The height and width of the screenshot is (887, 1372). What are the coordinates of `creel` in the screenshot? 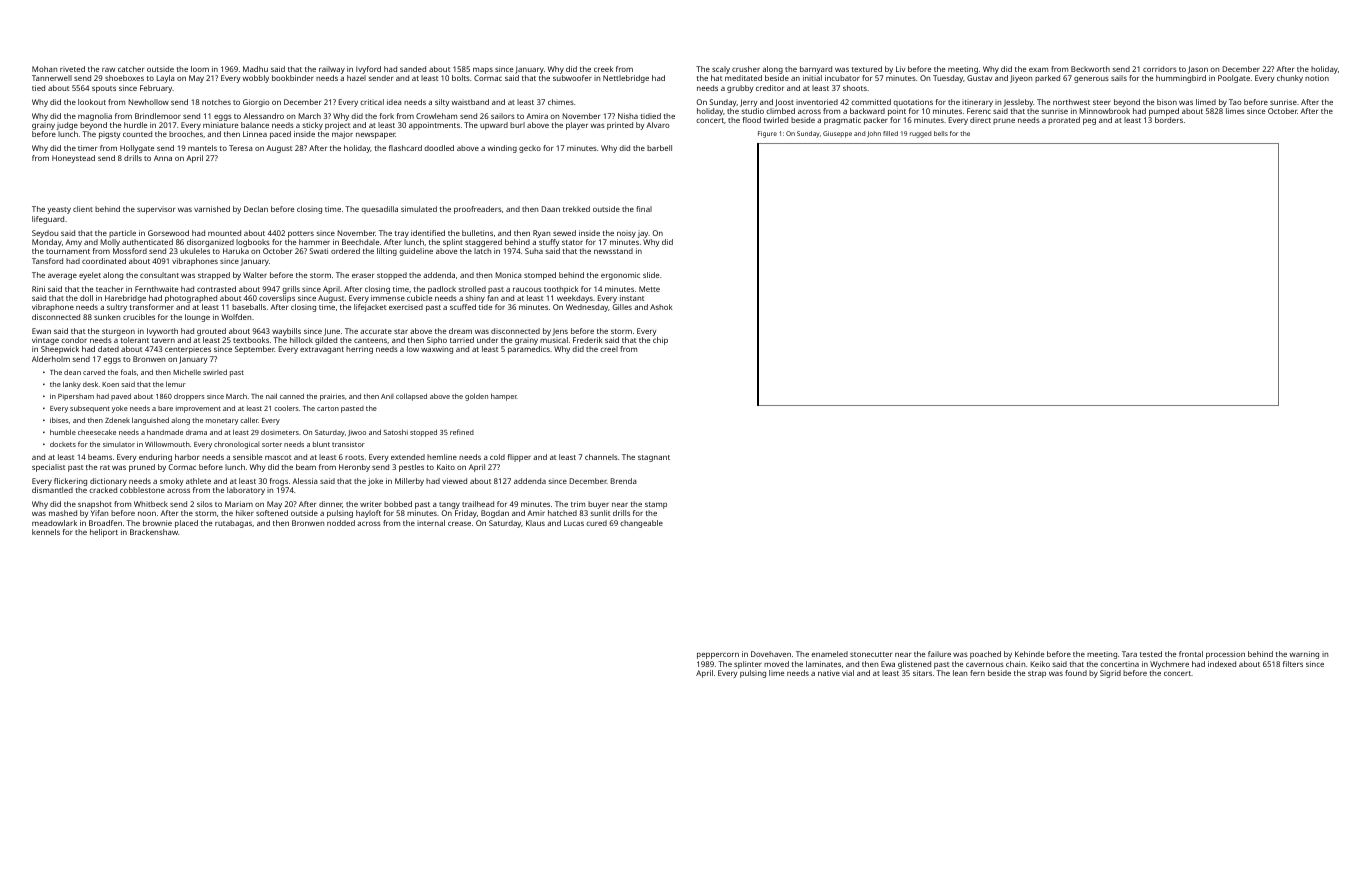 It's located at (609, 349).
